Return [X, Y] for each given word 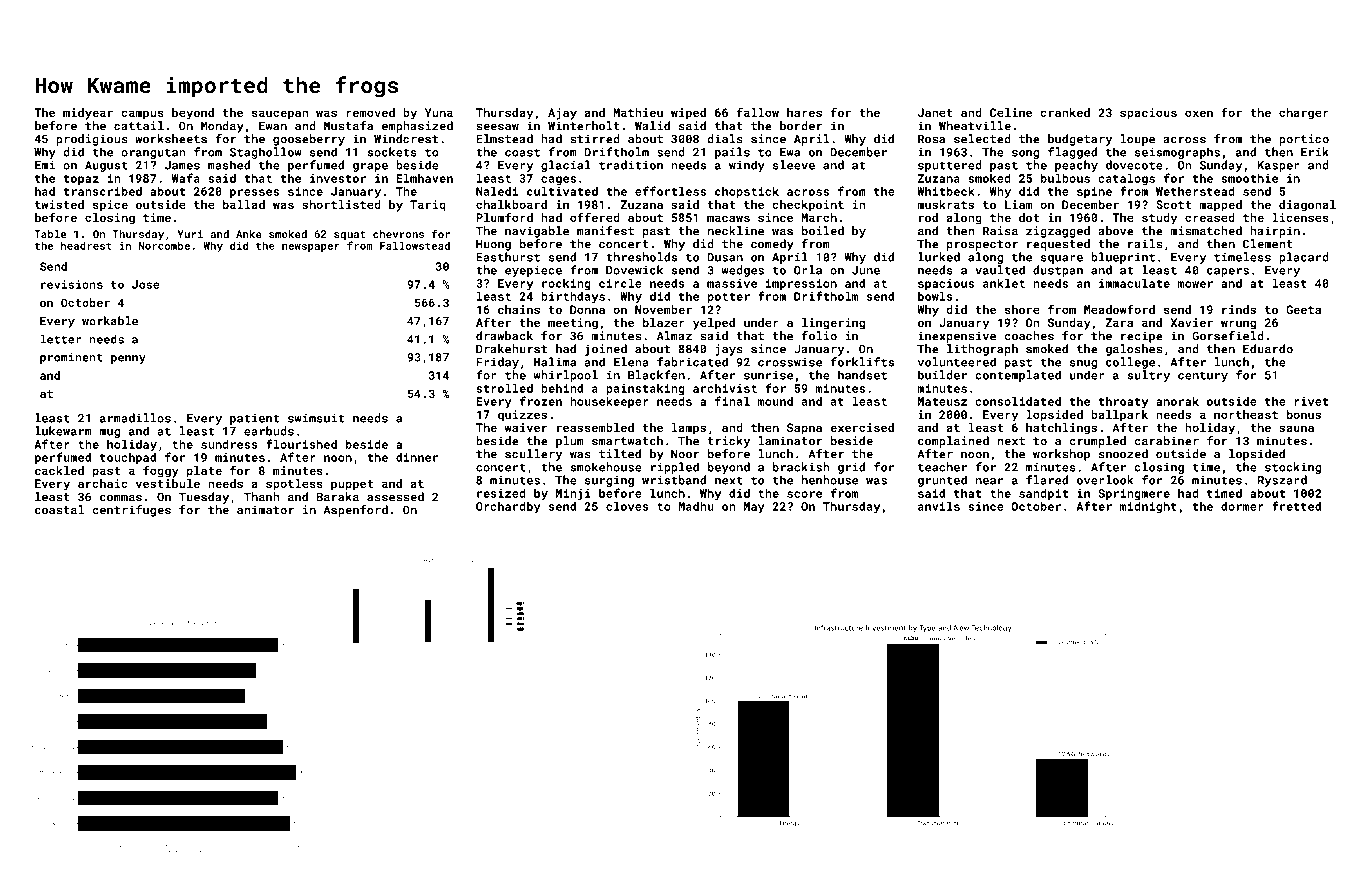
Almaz [674, 336]
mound [775, 401]
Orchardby [508, 507]
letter [61, 339]
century [1203, 376]
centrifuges [131, 511]
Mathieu [638, 112]
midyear [88, 114]
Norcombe [164, 245]
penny [128, 359]
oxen [1199, 113]
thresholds [641, 257]
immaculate [1134, 283]
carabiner [1166, 441]
